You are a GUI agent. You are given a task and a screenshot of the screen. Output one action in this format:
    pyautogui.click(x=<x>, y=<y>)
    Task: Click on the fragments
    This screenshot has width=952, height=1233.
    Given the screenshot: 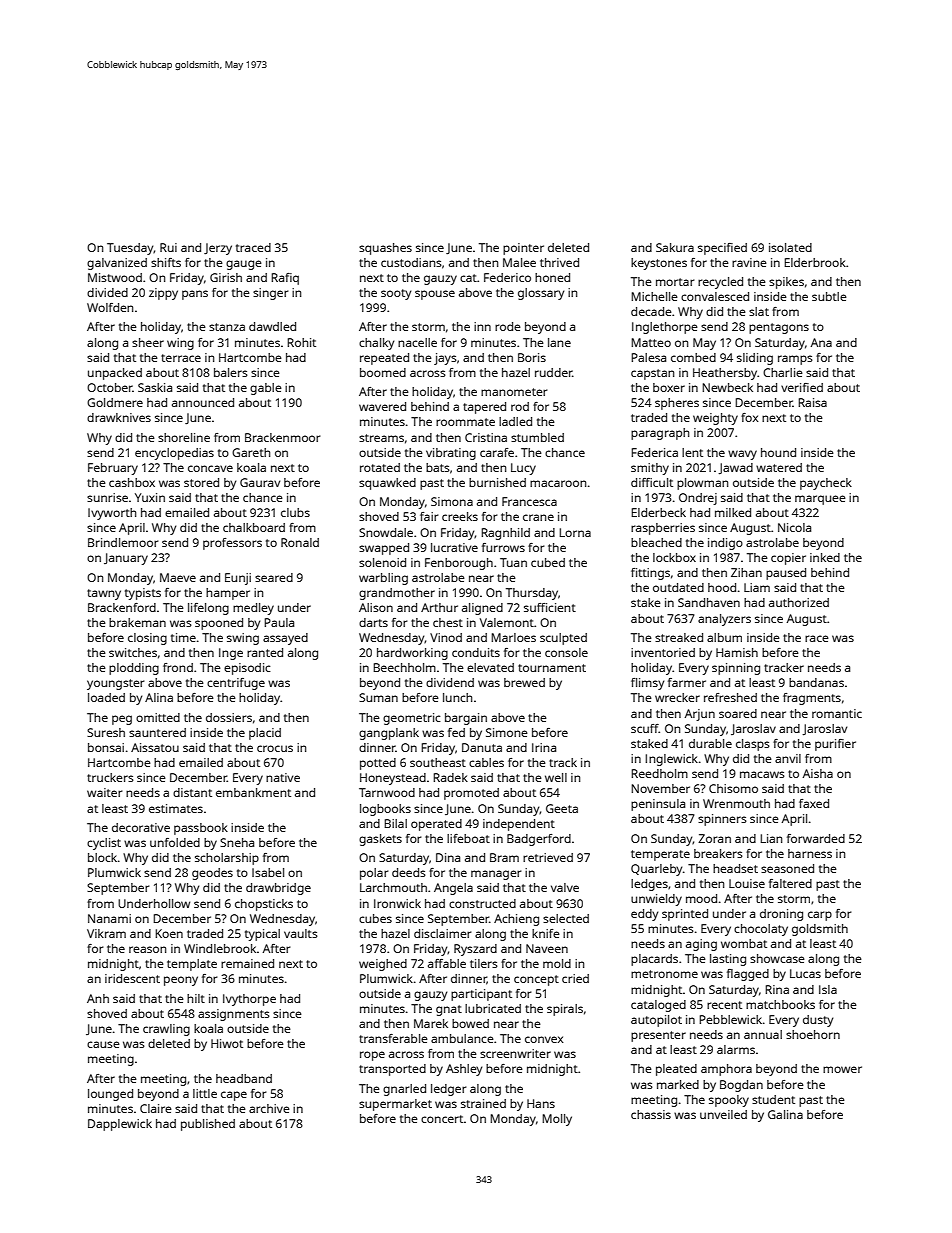 What is the action you would take?
    pyautogui.click(x=812, y=699)
